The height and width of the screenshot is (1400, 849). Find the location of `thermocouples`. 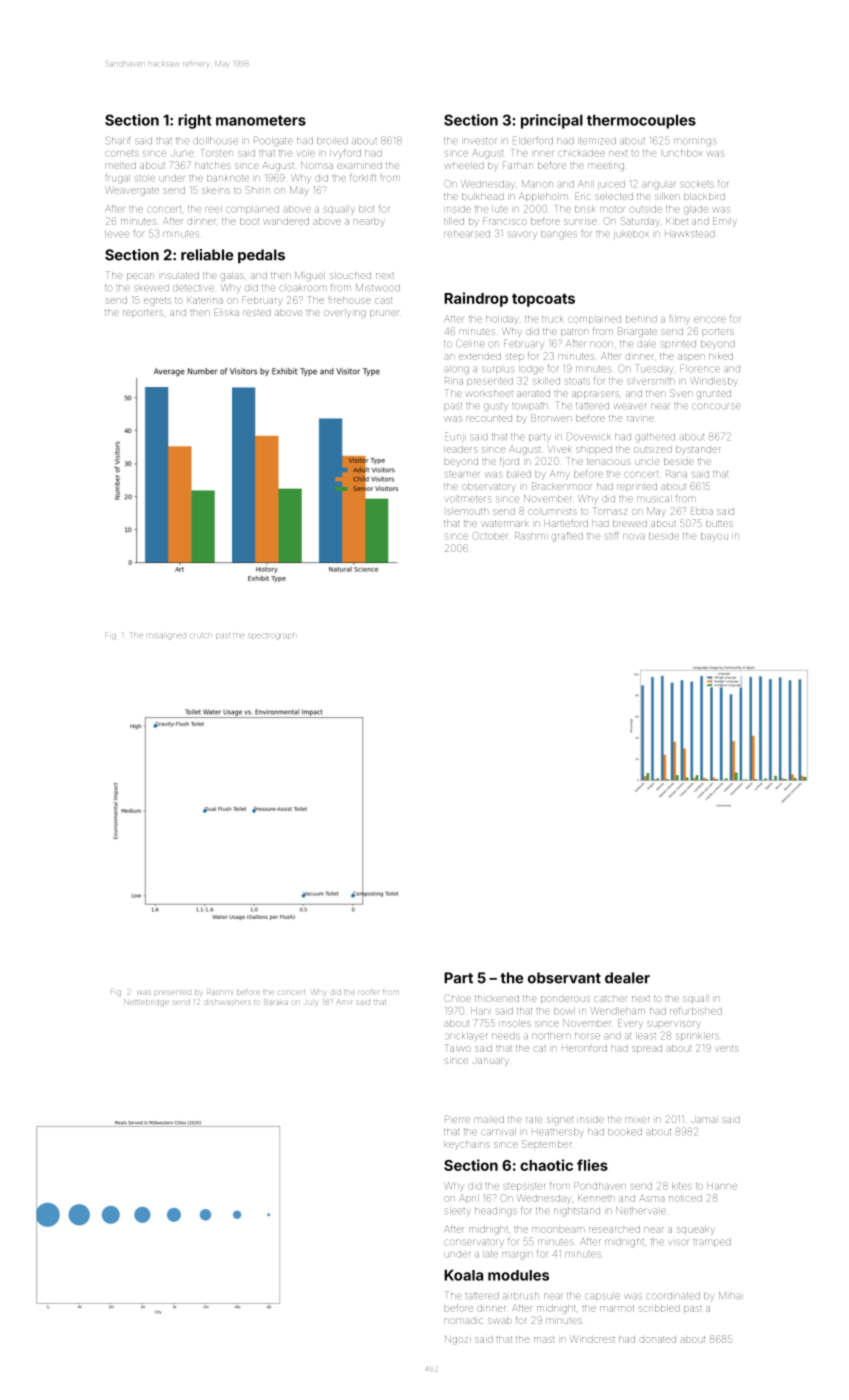

thermocouples is located at coordinates (641, 121).
